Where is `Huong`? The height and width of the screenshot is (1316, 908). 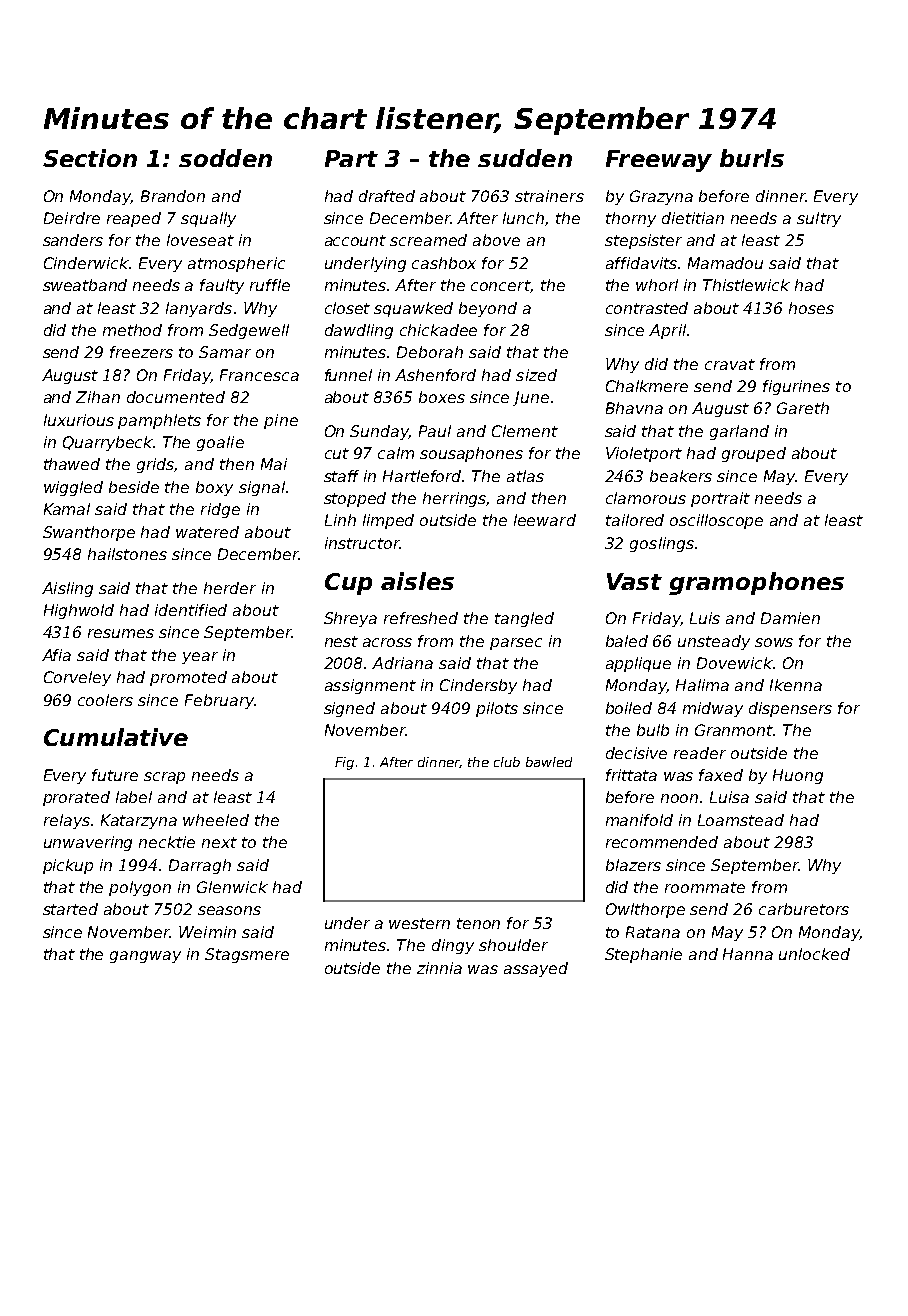
Huong is located at coordinates (798, 776).
